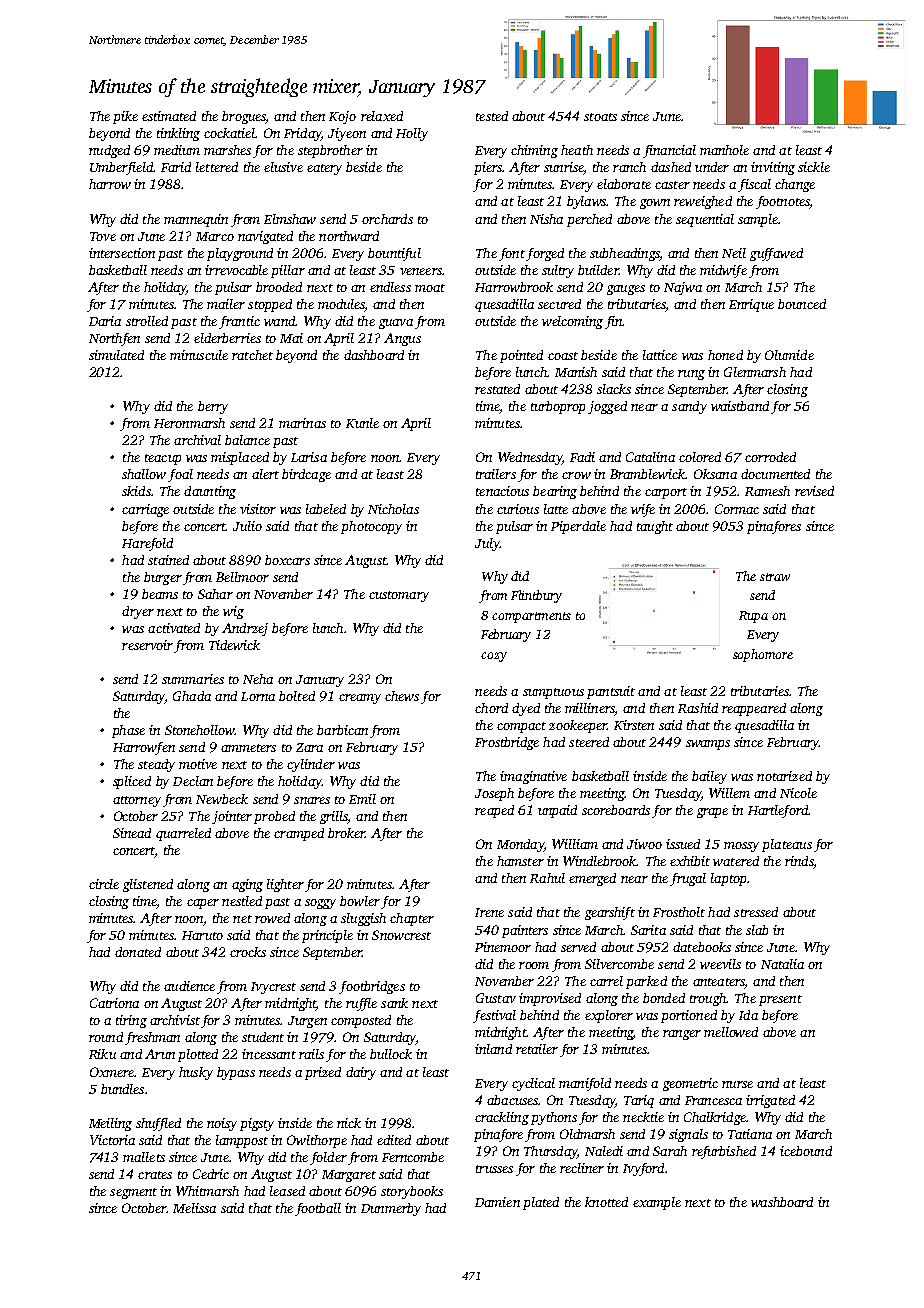 The width and height of the page is (924, 1308). What do you see at coordinates (512, 254) in the page?
I see `font` at bounding box center [512, 254].
